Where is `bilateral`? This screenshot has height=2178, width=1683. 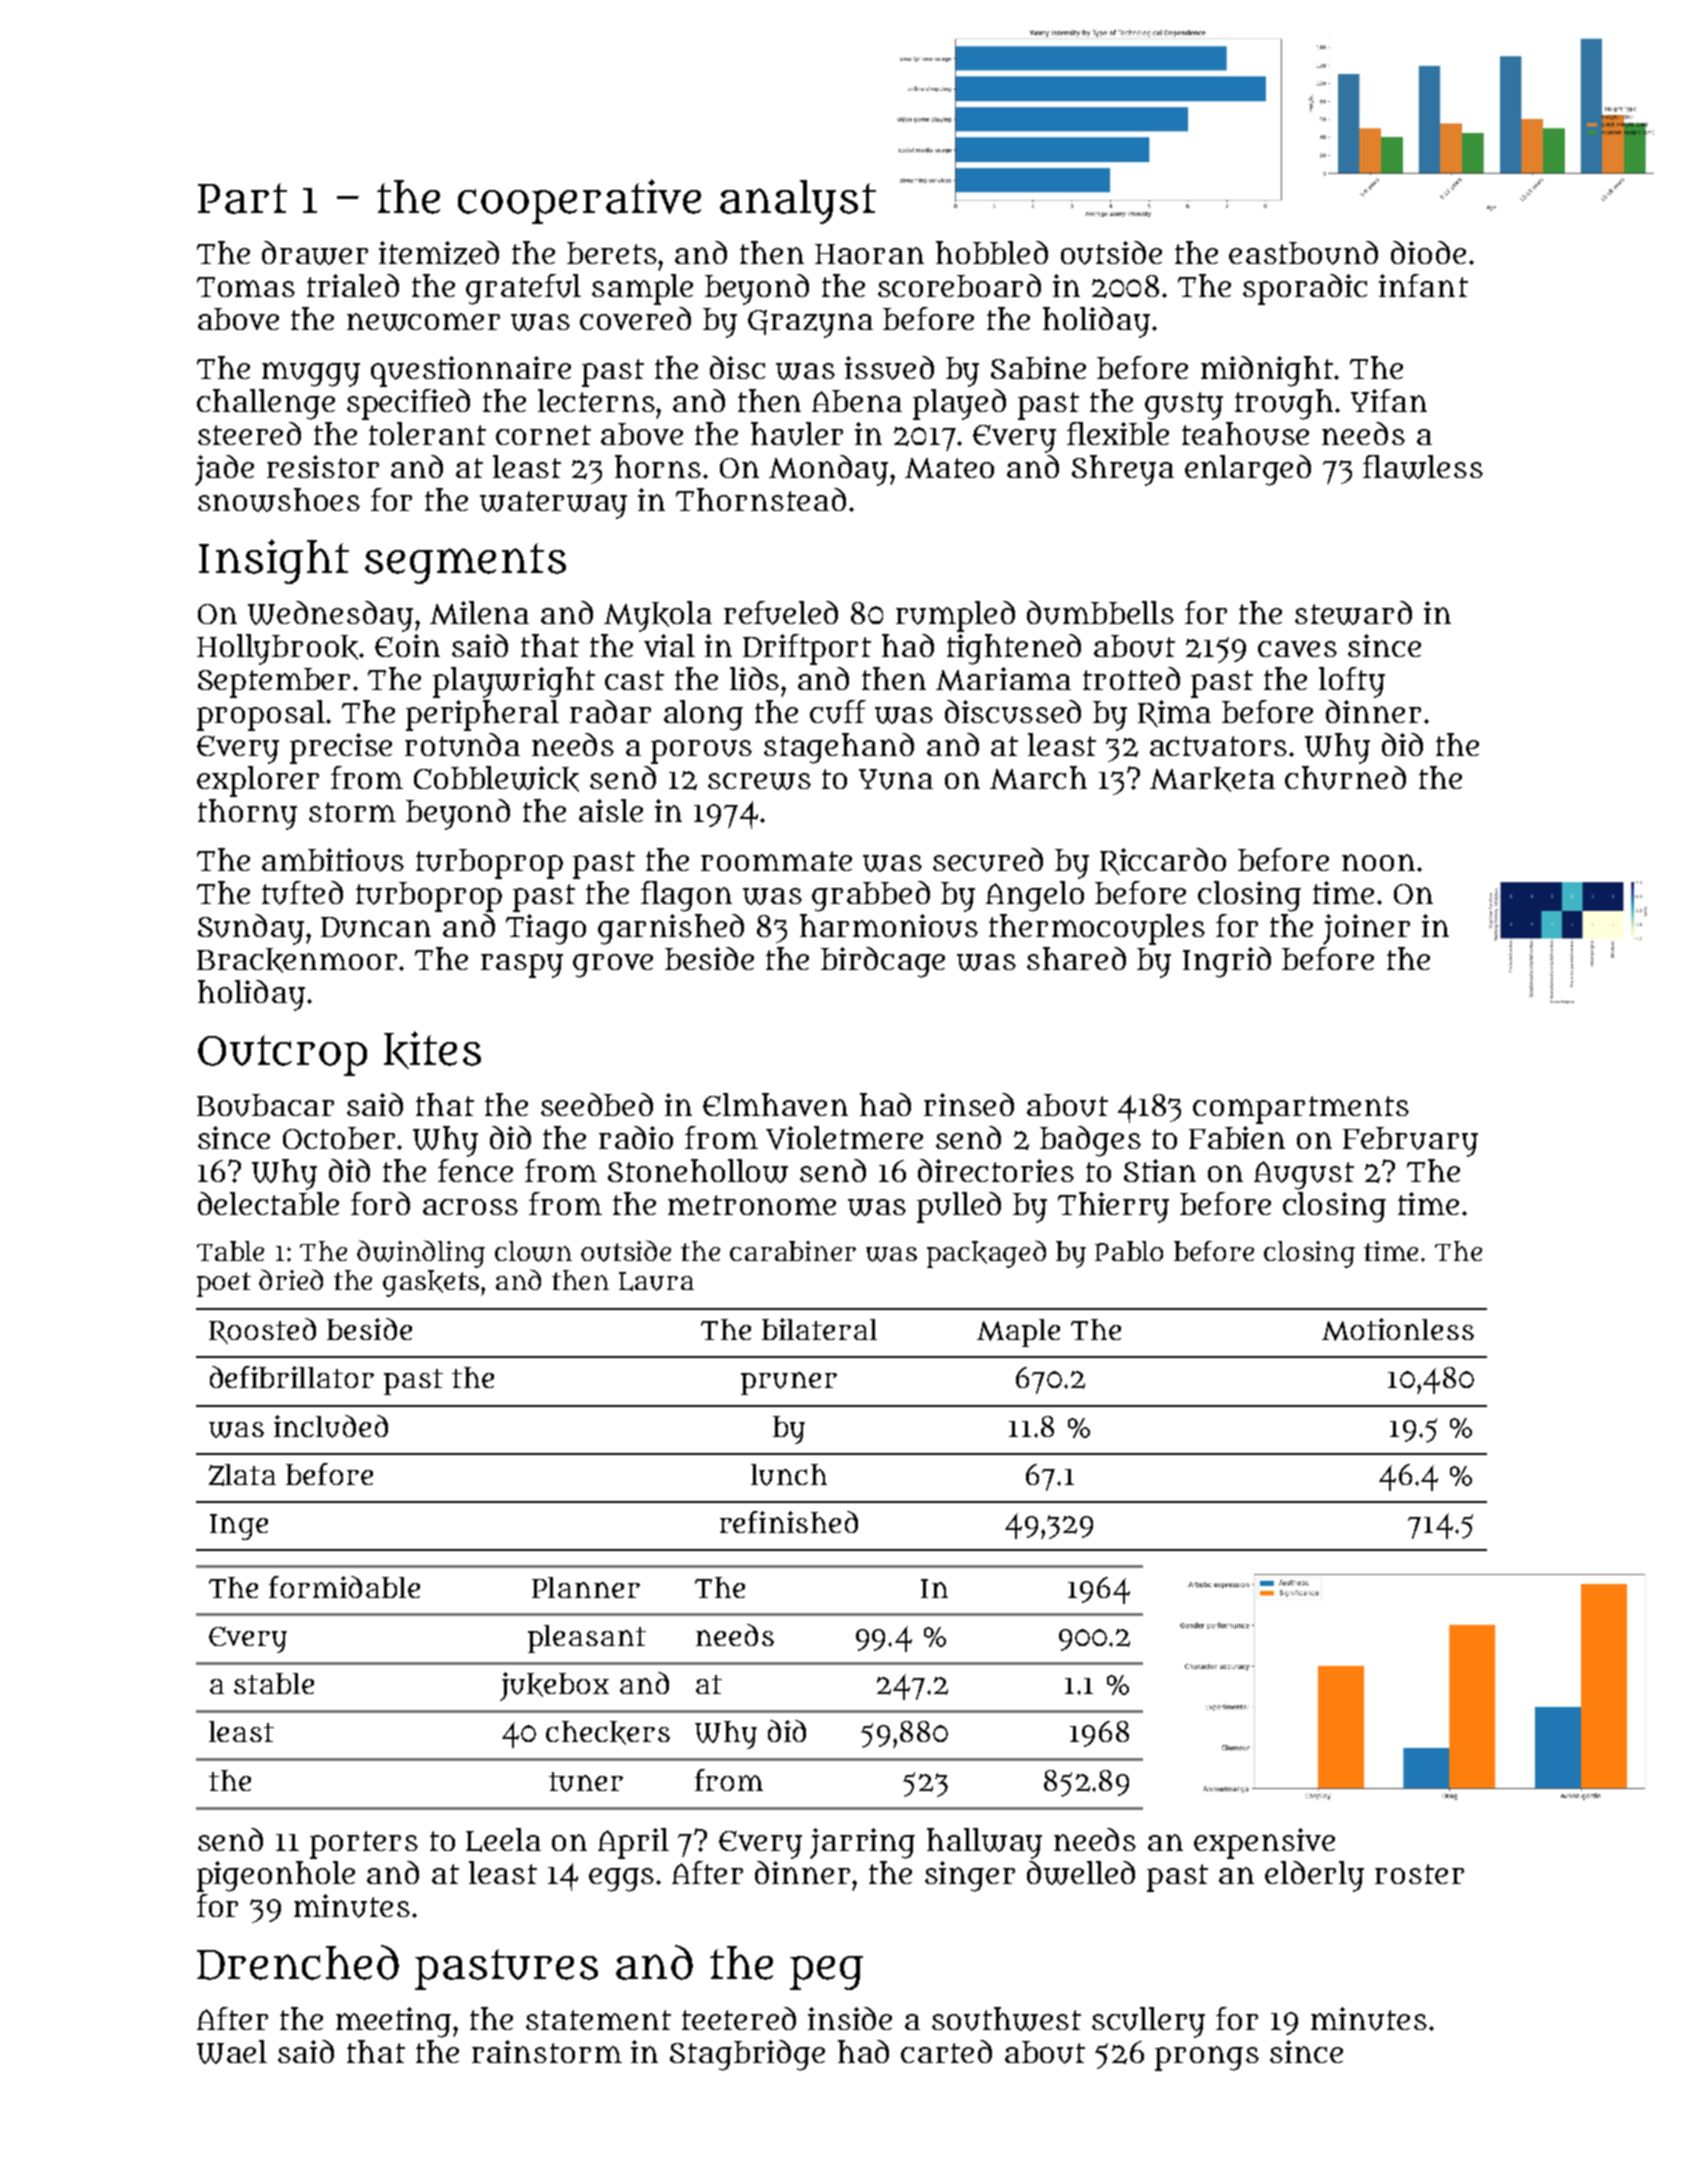
bilateral is located at coordinates (819, 1329).
